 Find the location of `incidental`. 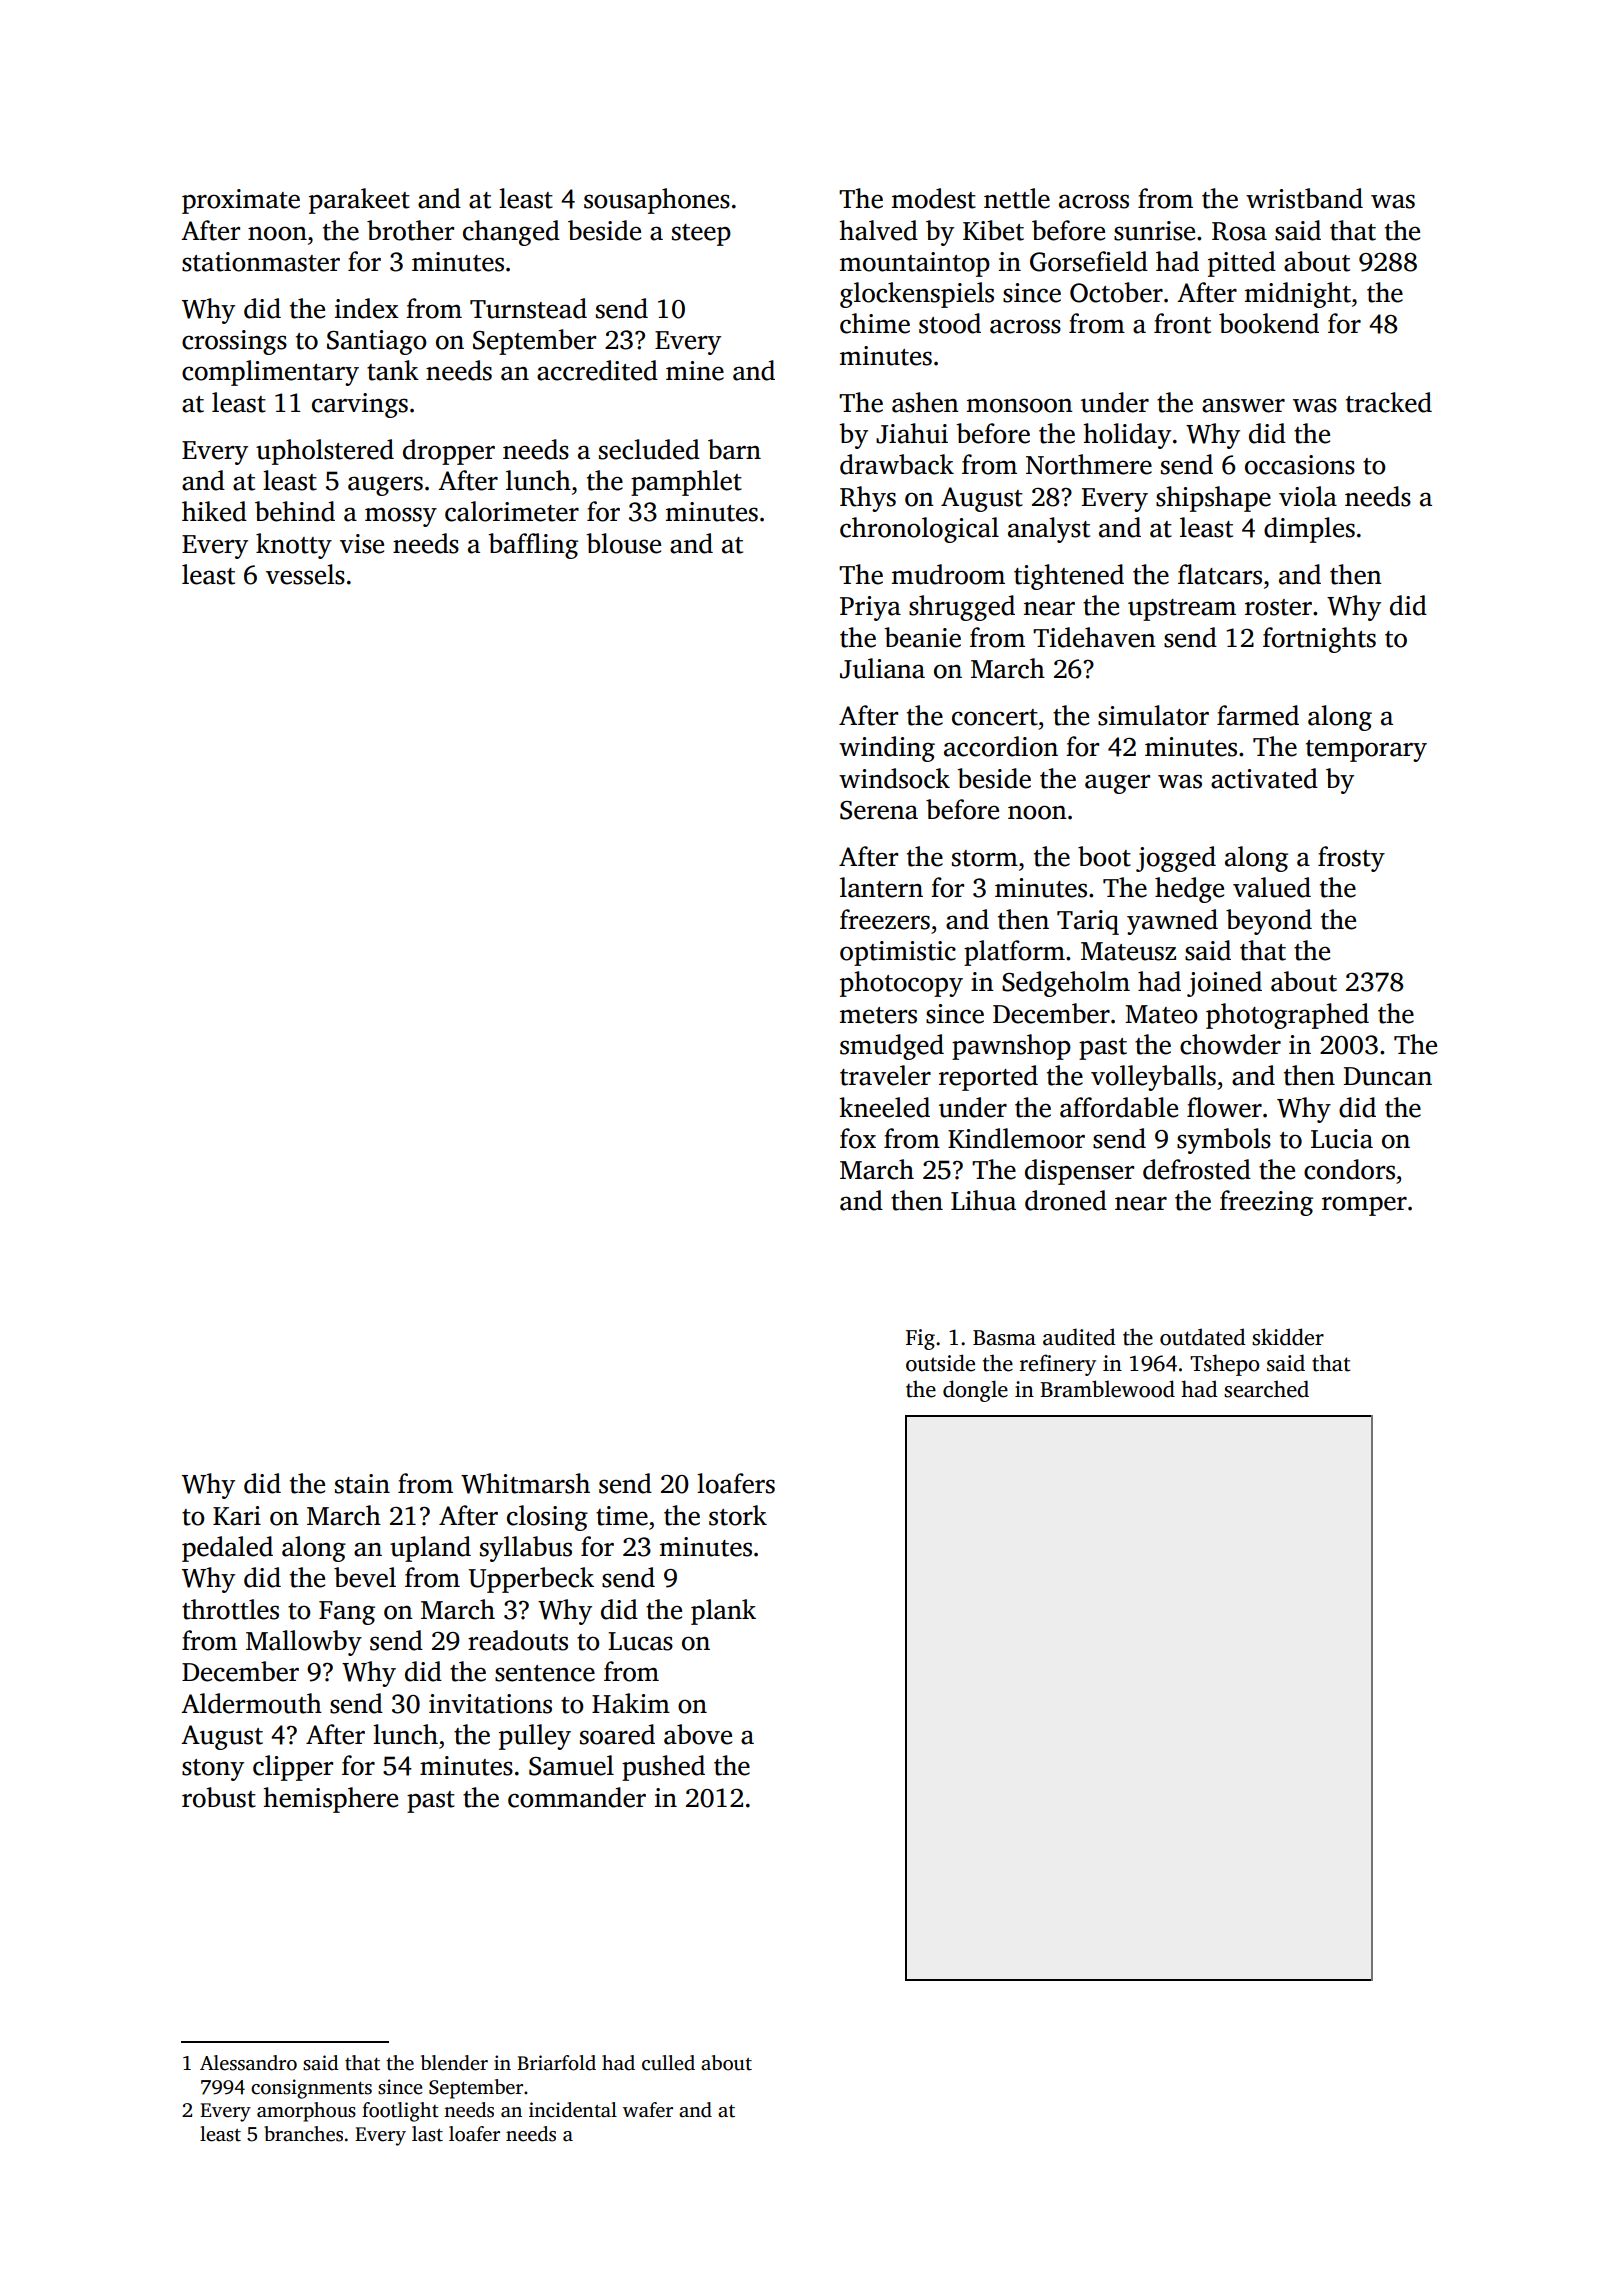

incidental is located at coordinates (573, 2110).
